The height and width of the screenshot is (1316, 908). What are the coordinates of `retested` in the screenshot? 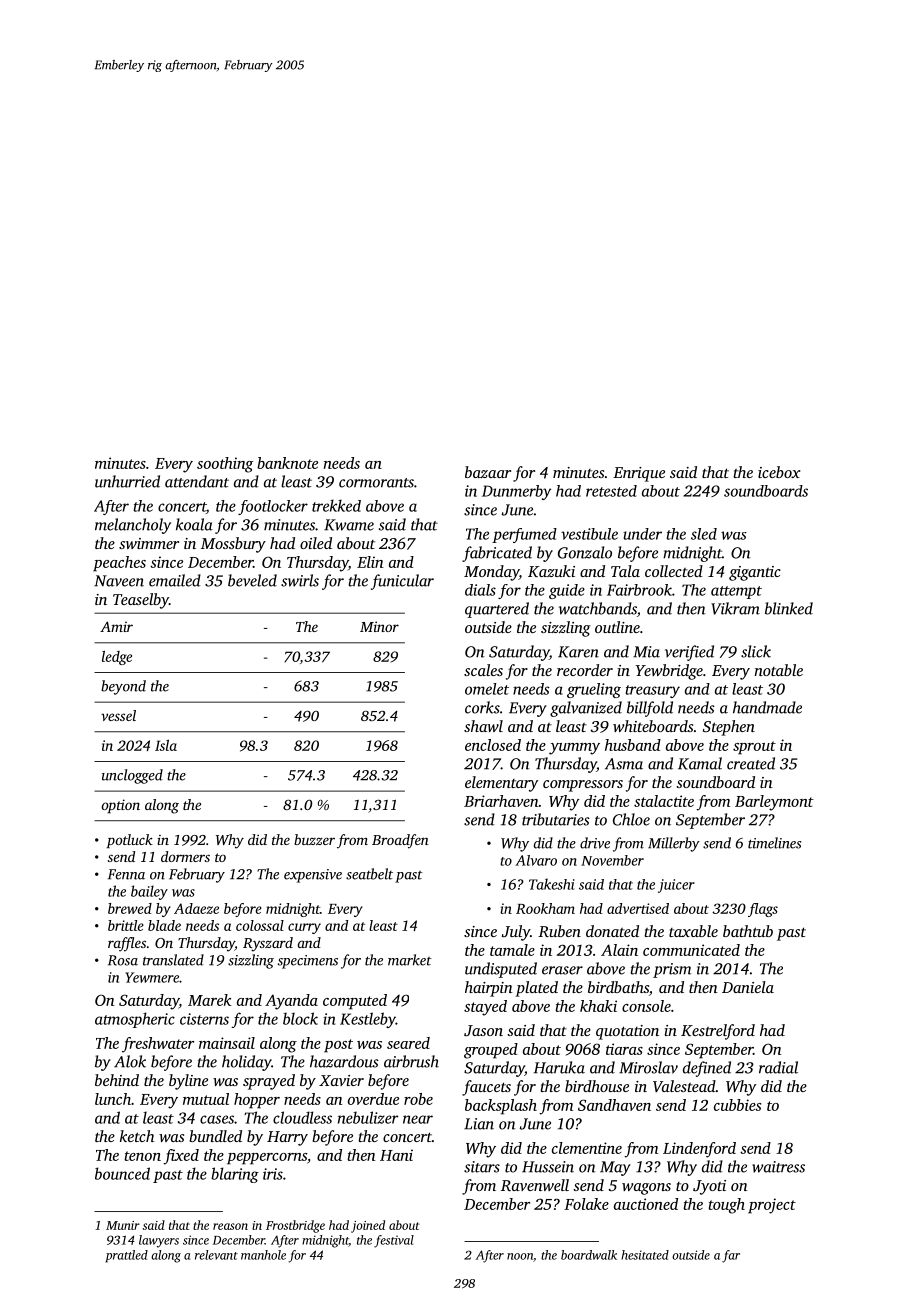 It's located at (611, 491).
